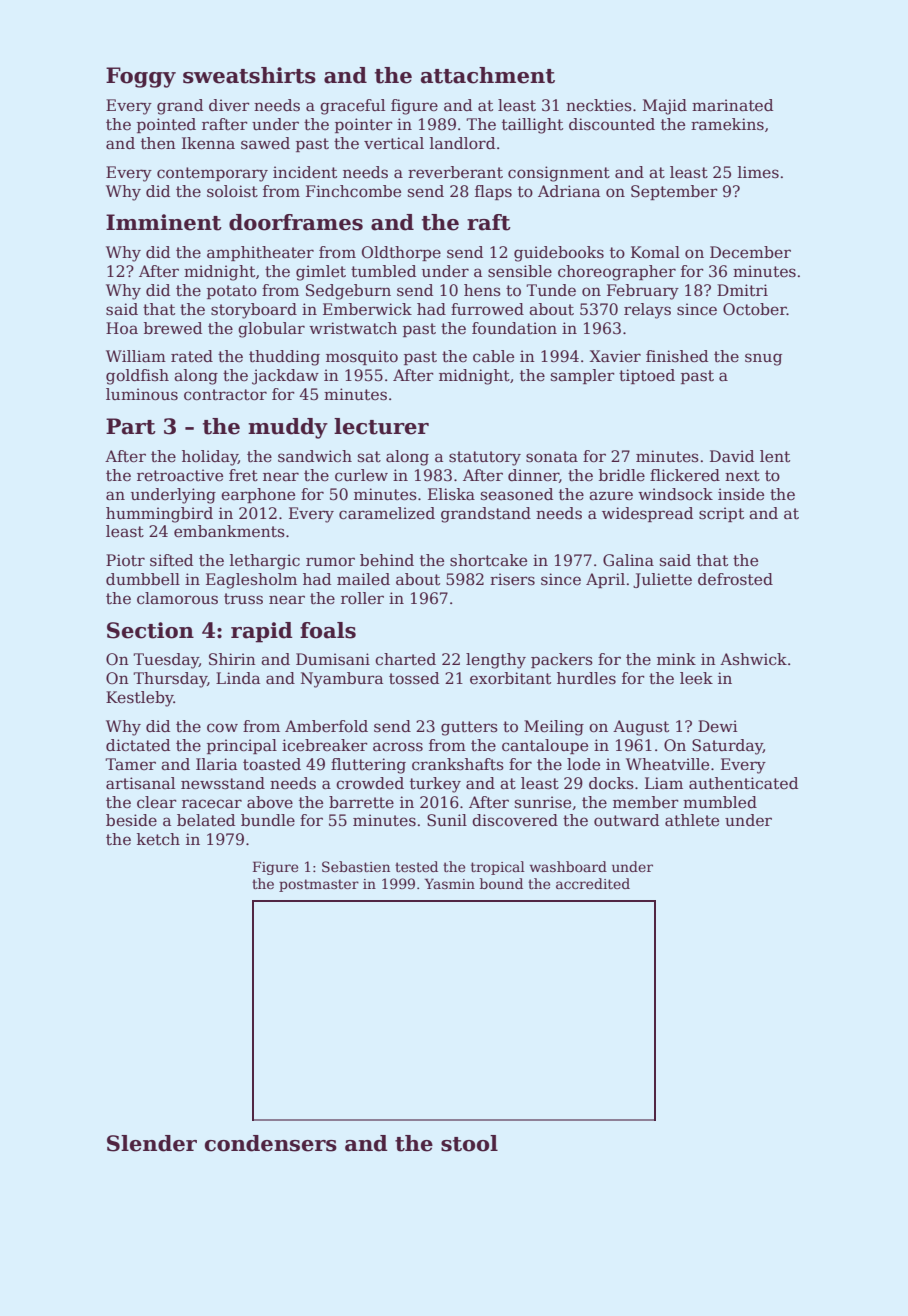  Describe the element at coordinates (735, 579) in the screenshot. I see `defrosted` at that location.
